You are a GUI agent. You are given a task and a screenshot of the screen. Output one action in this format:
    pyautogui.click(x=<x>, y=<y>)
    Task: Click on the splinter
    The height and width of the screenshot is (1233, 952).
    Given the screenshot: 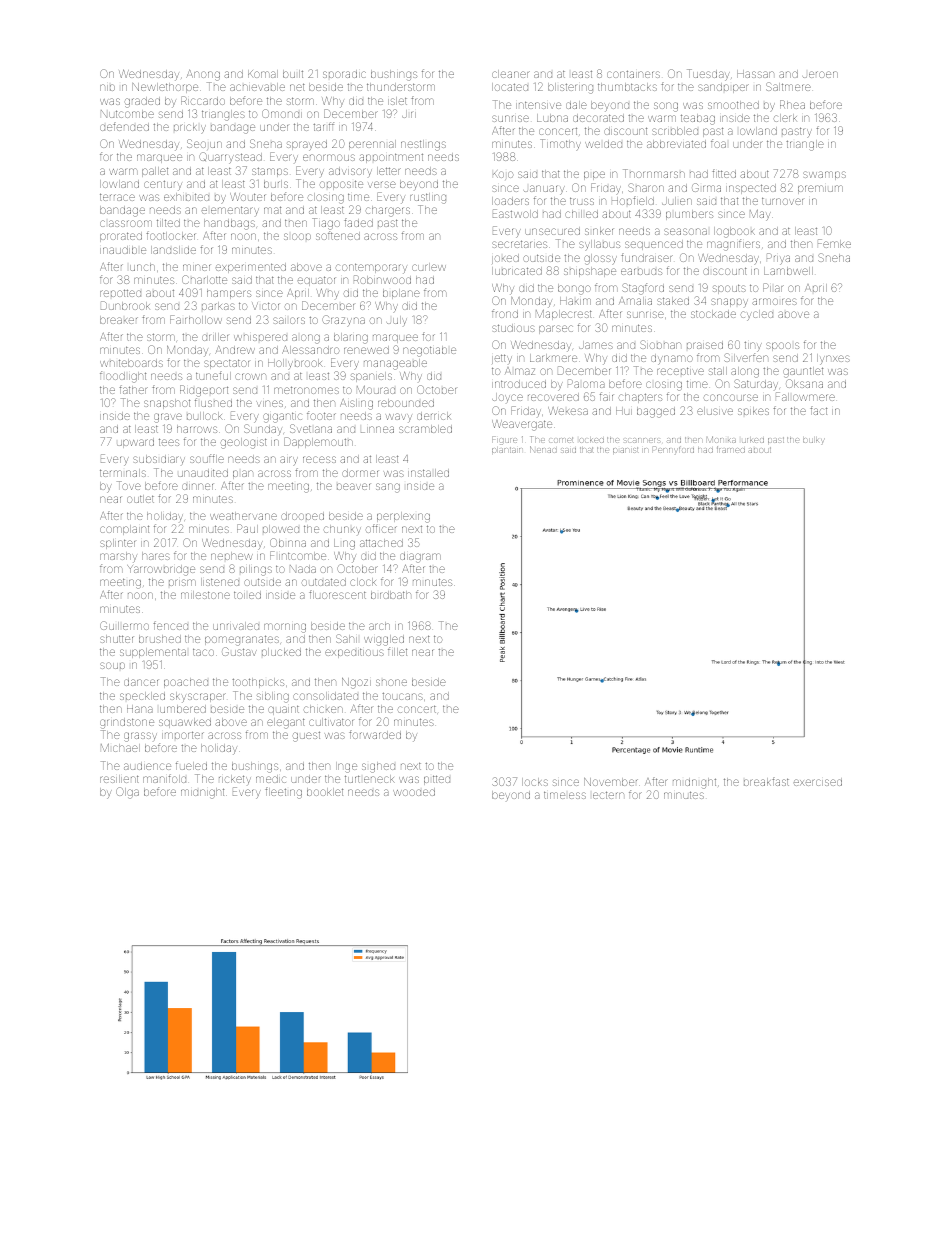 What is the action you would take?
    pyautogui.click(x=117, y=544)
